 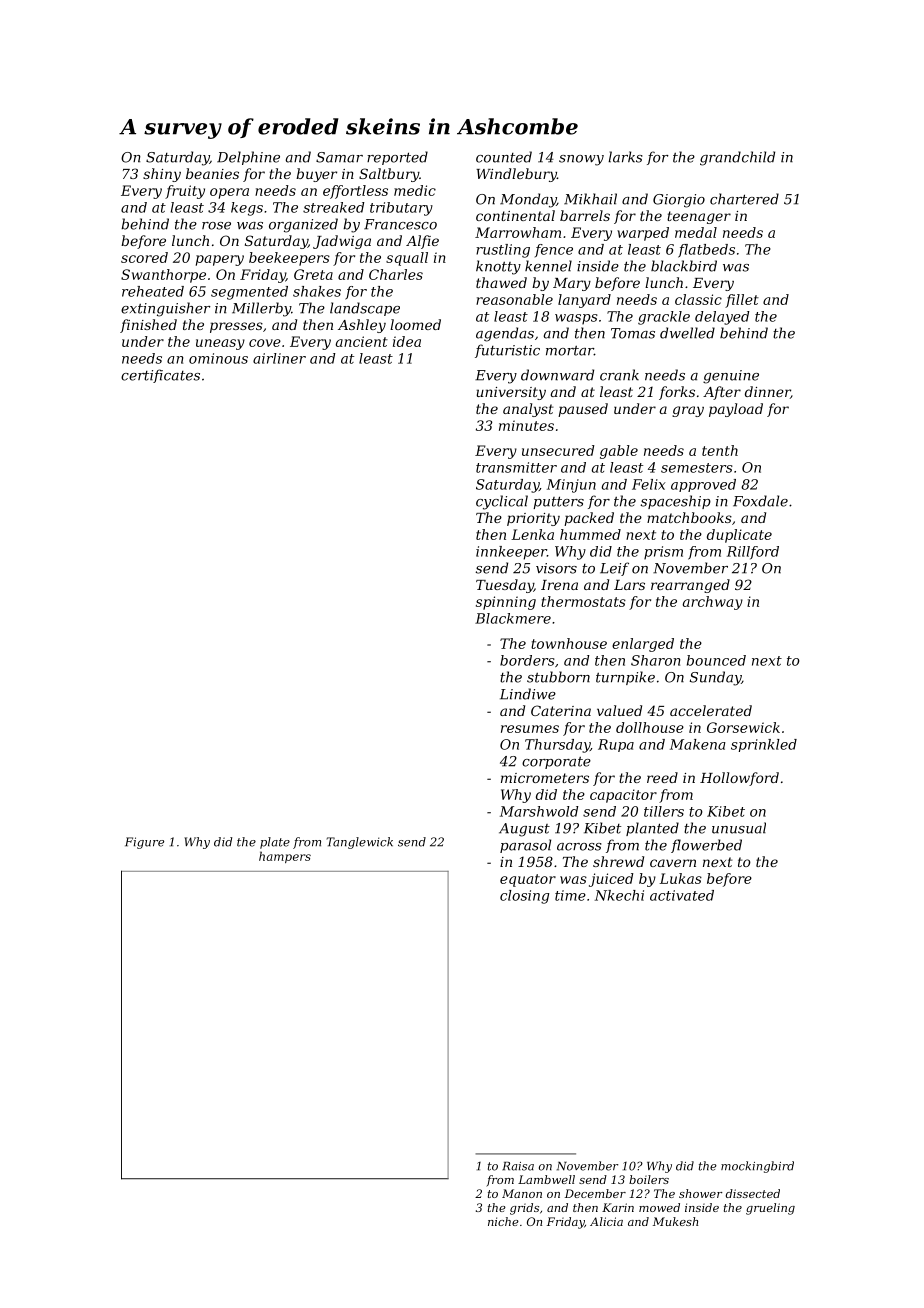 What do you see at coordinates (522, 1193) in the screenshot?
I see `Manon` at bounding box center [522, 1193].
